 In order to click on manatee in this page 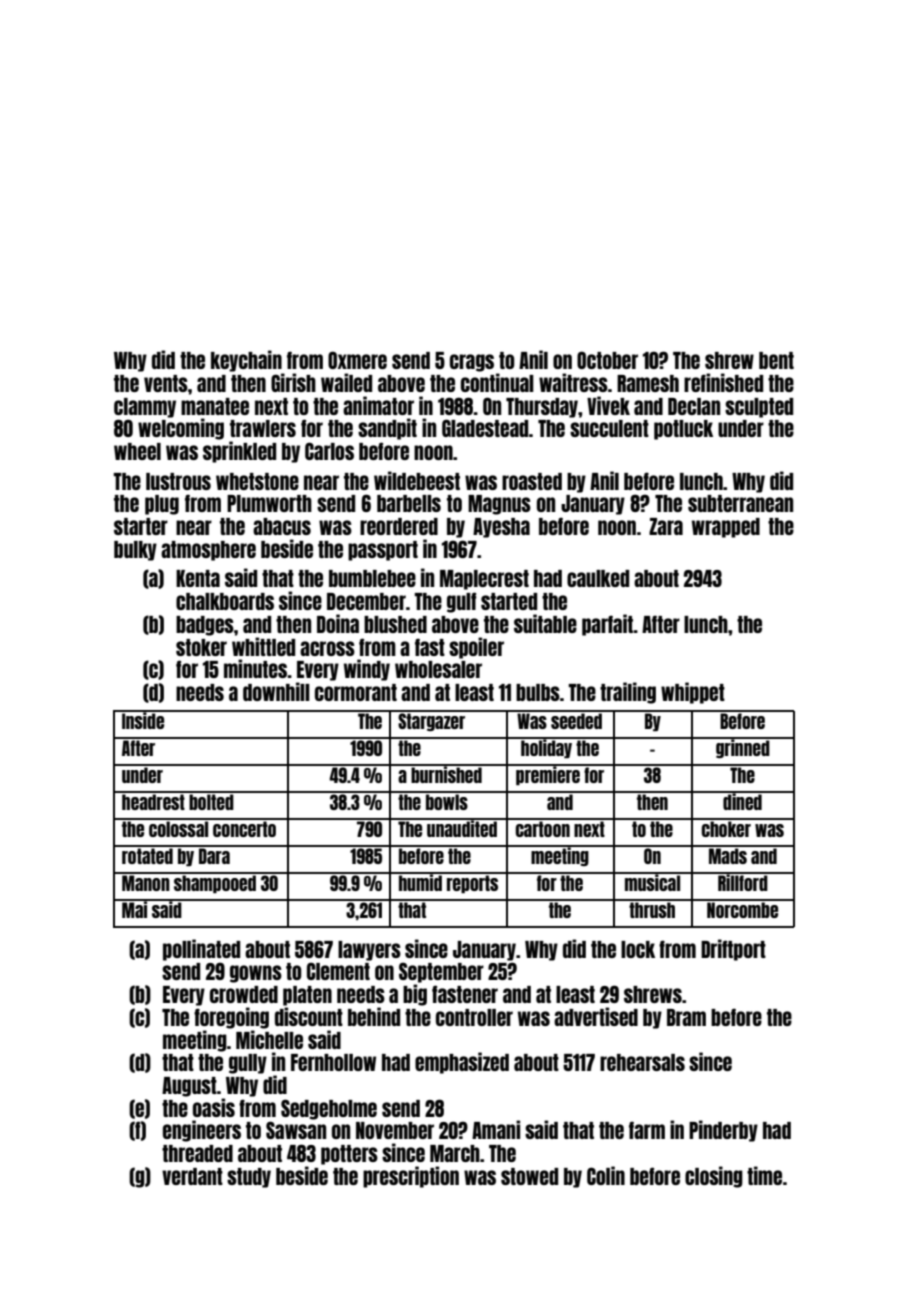, I will do `click(215, 406)`.
